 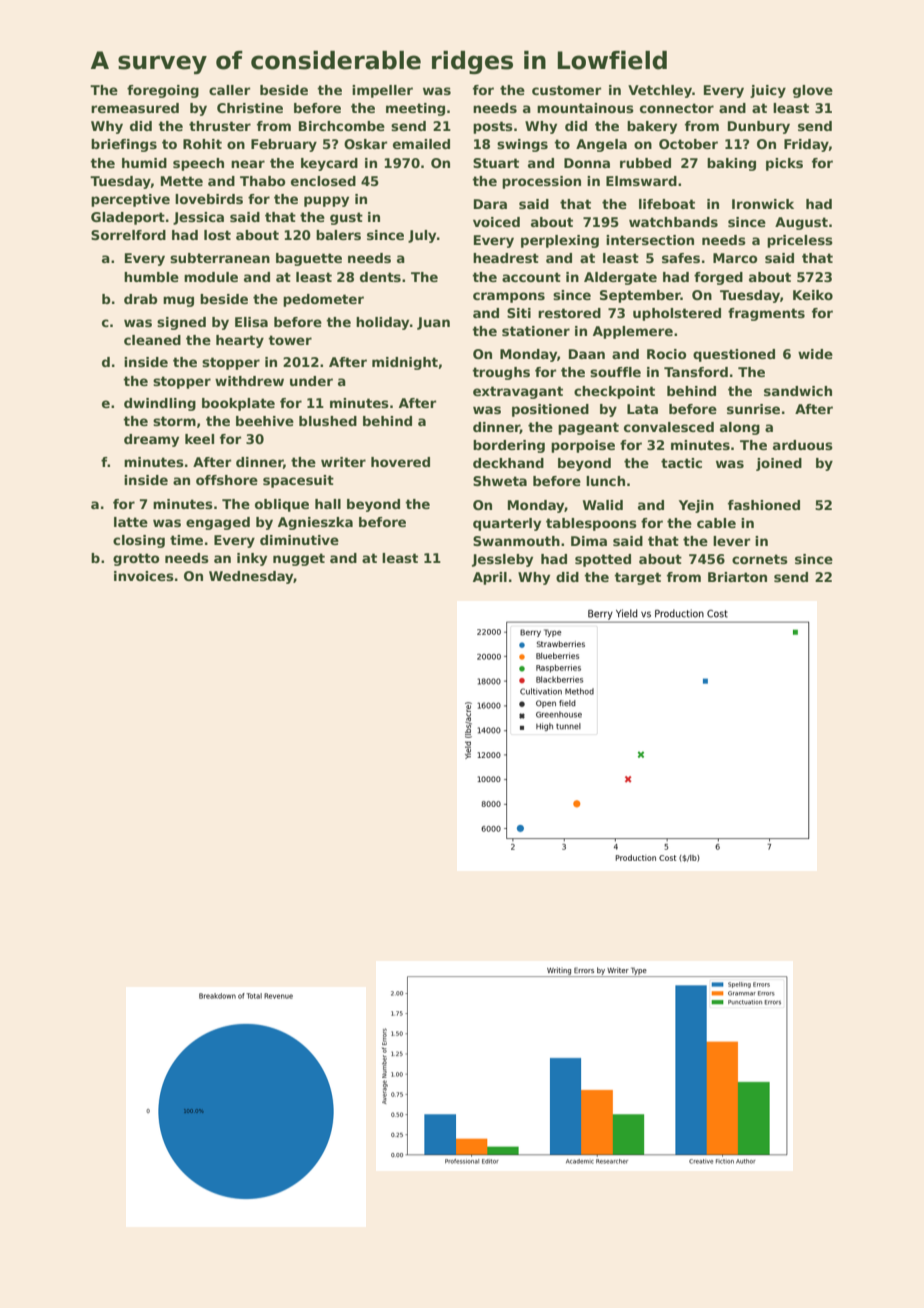 I want to click on Shweta, so click(x=500, y=481).
